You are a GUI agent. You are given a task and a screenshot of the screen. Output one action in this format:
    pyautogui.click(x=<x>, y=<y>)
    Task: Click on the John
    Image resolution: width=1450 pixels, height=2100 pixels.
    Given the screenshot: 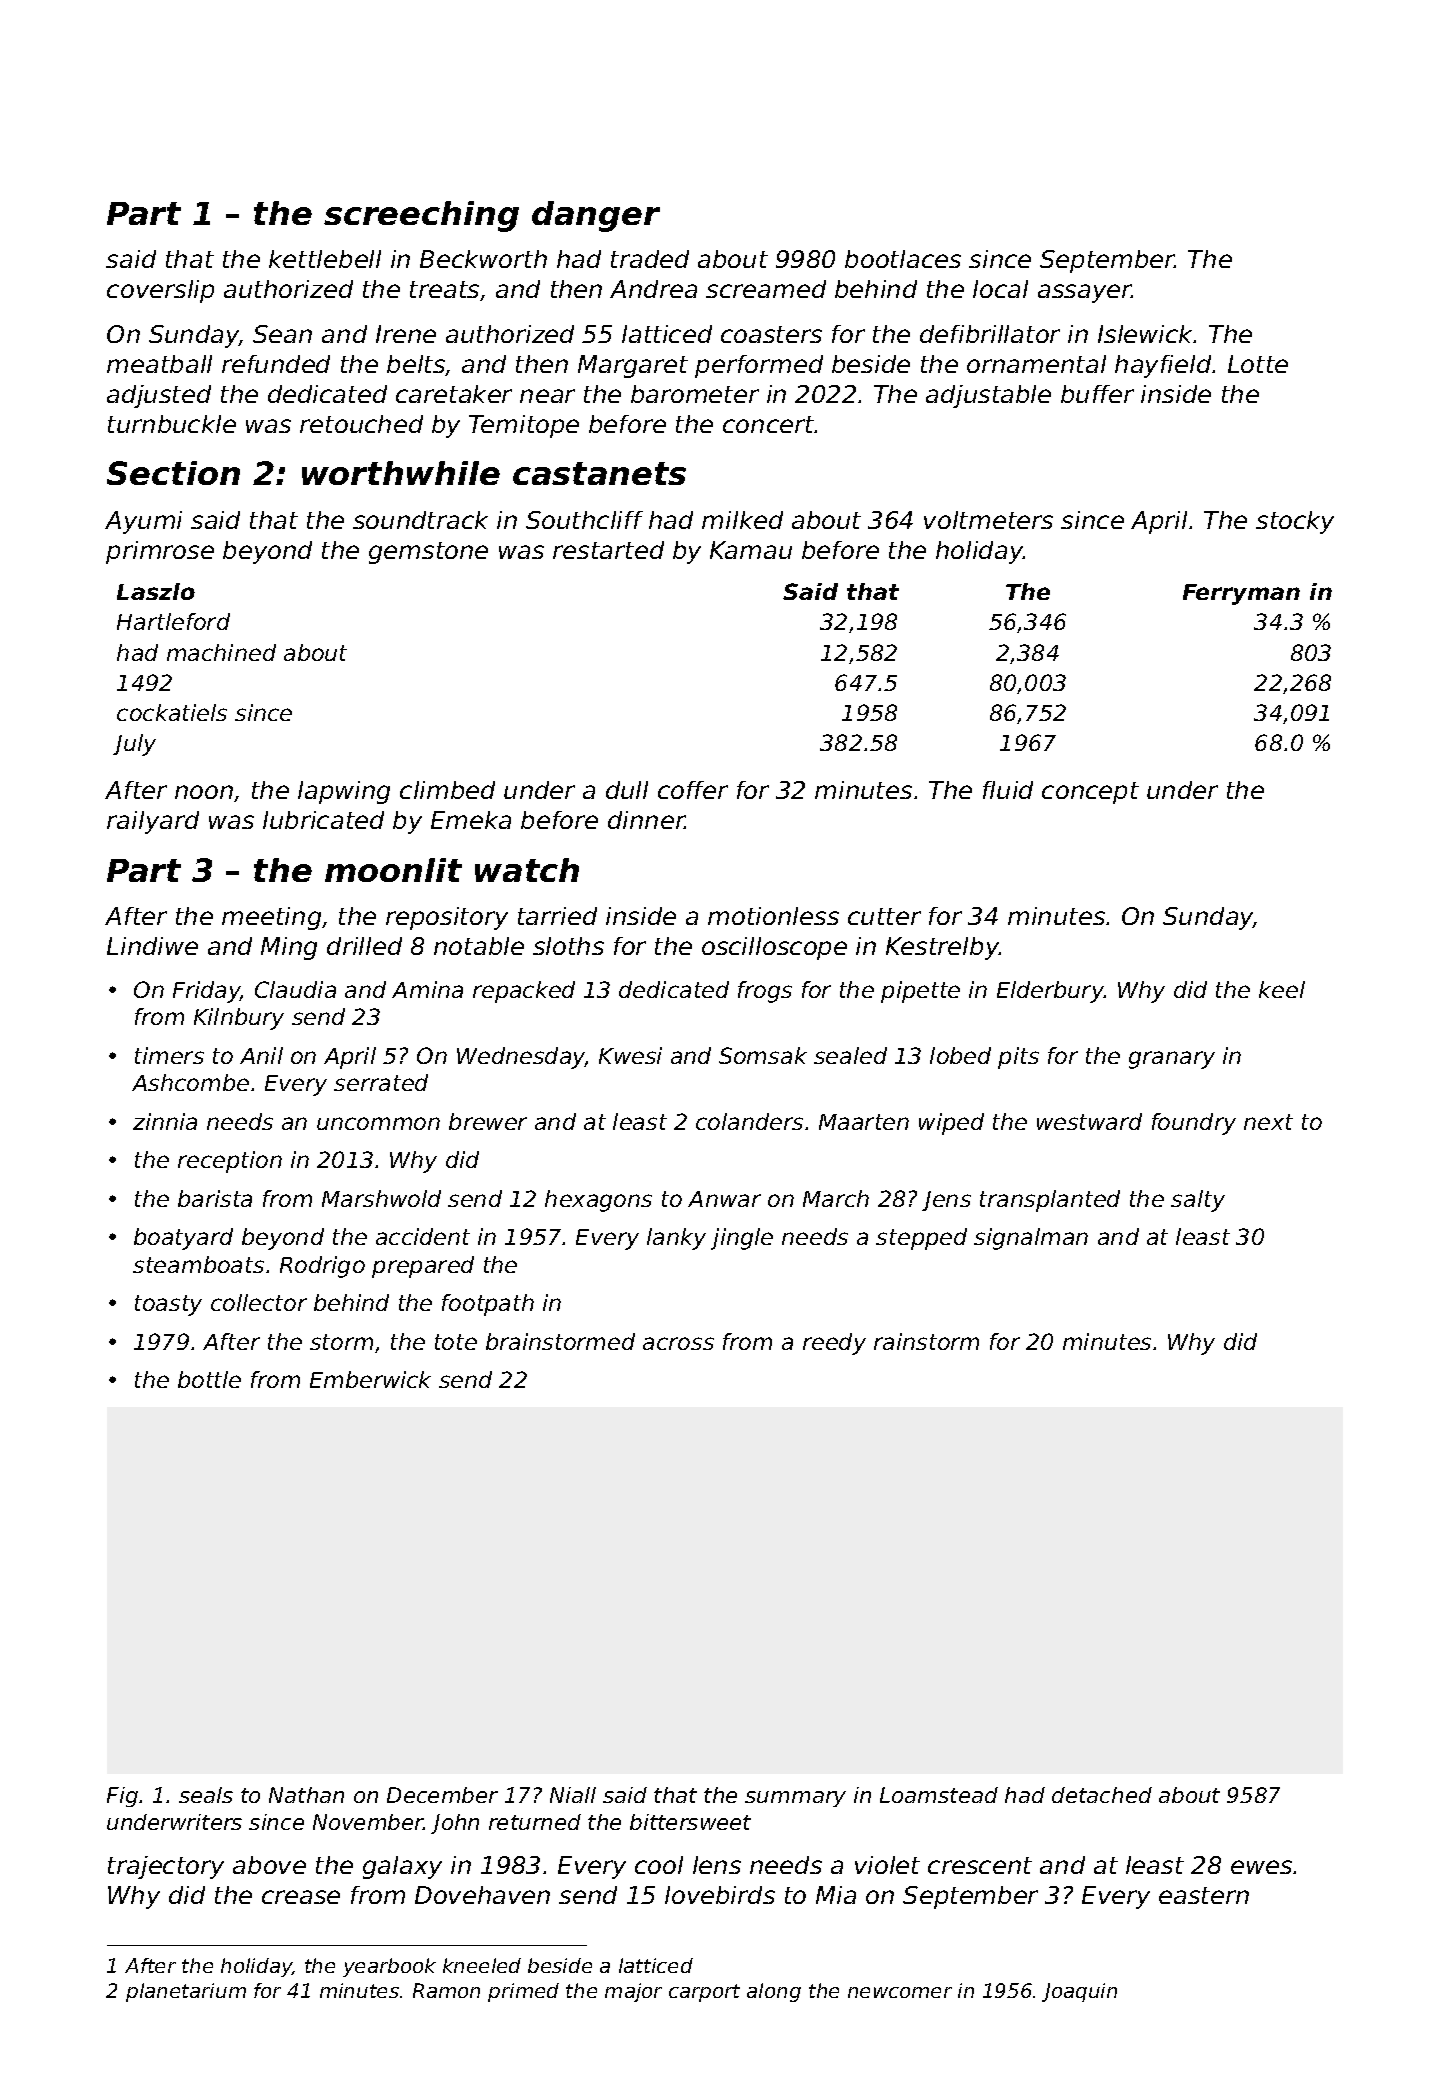 What is the action you would take?
    pyautogui.click(x=455, y=1824)
